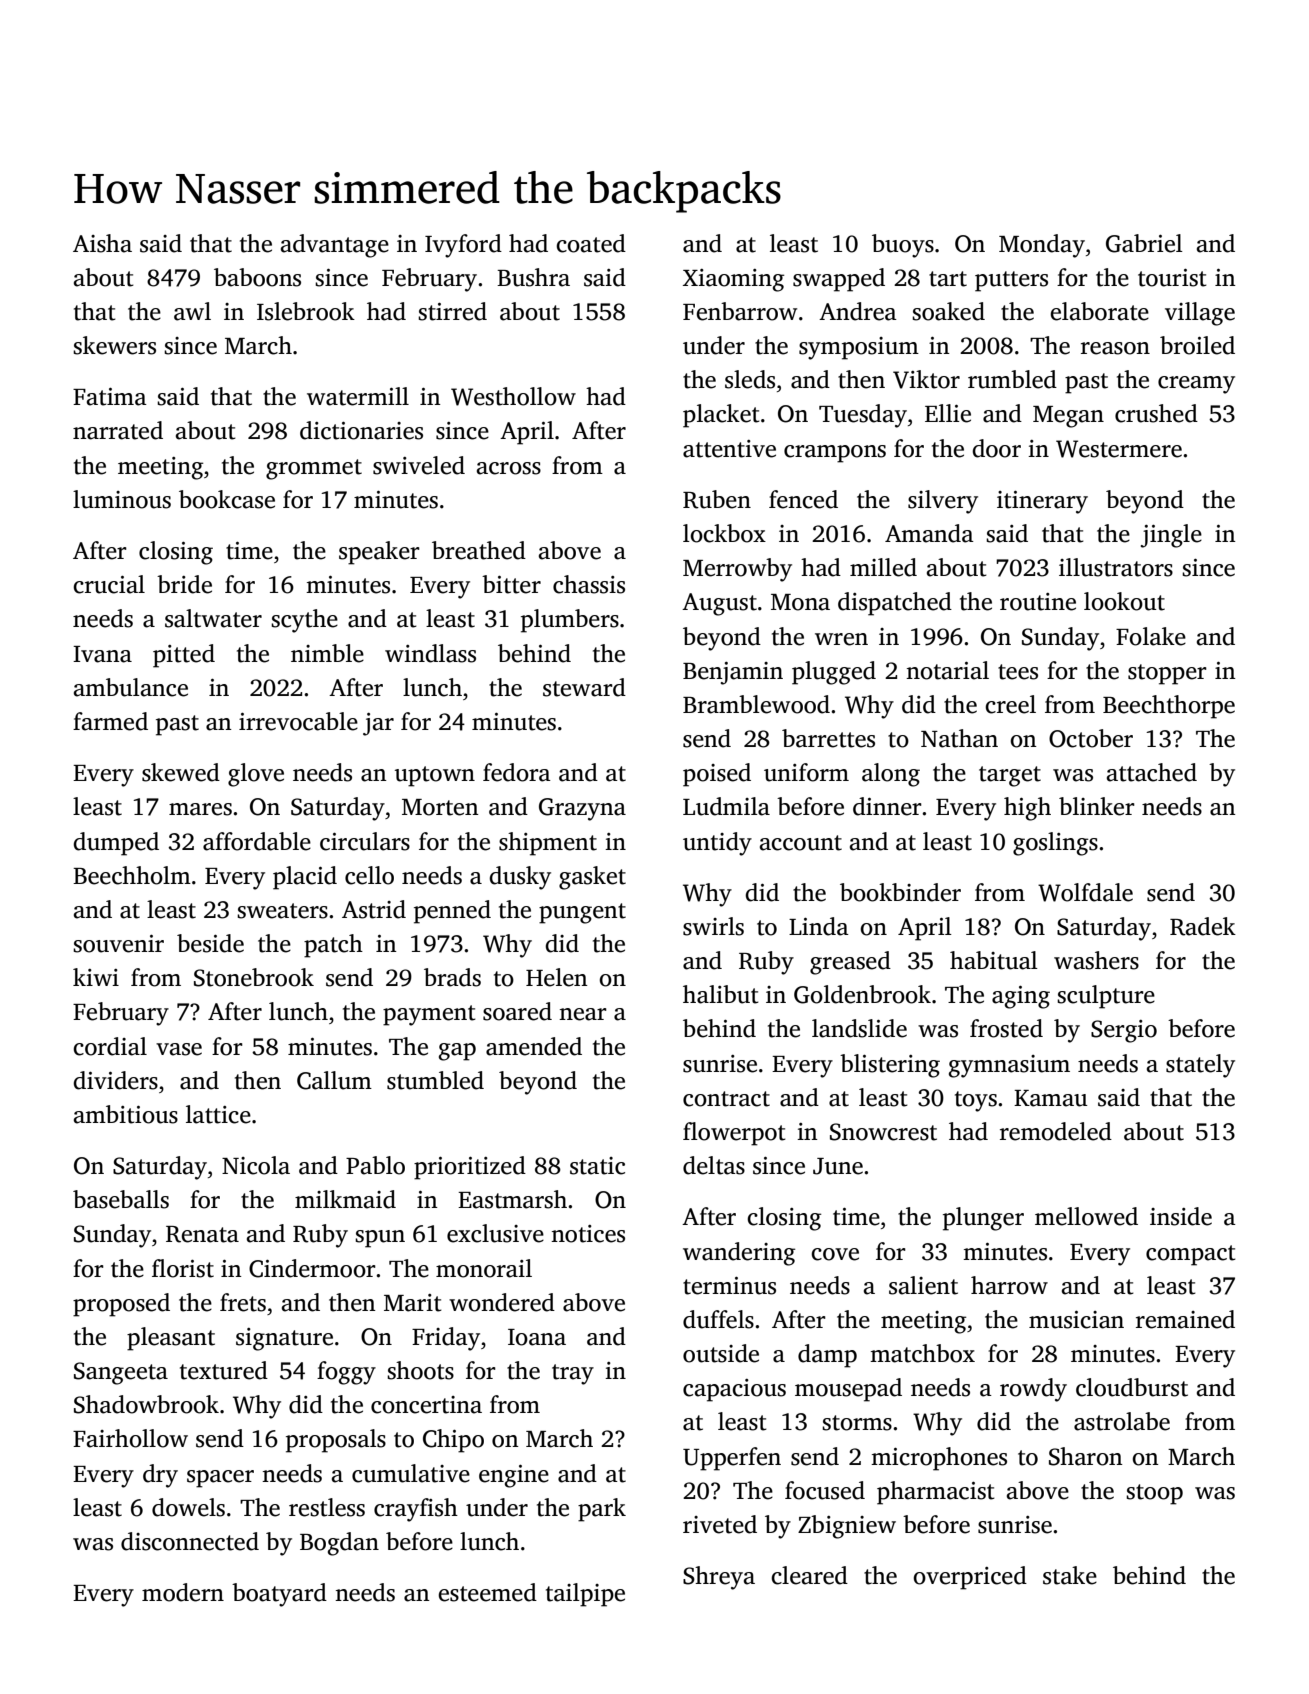 This page has height=1694, width=1309. I want to click on stately, so click(1200, 1066).
